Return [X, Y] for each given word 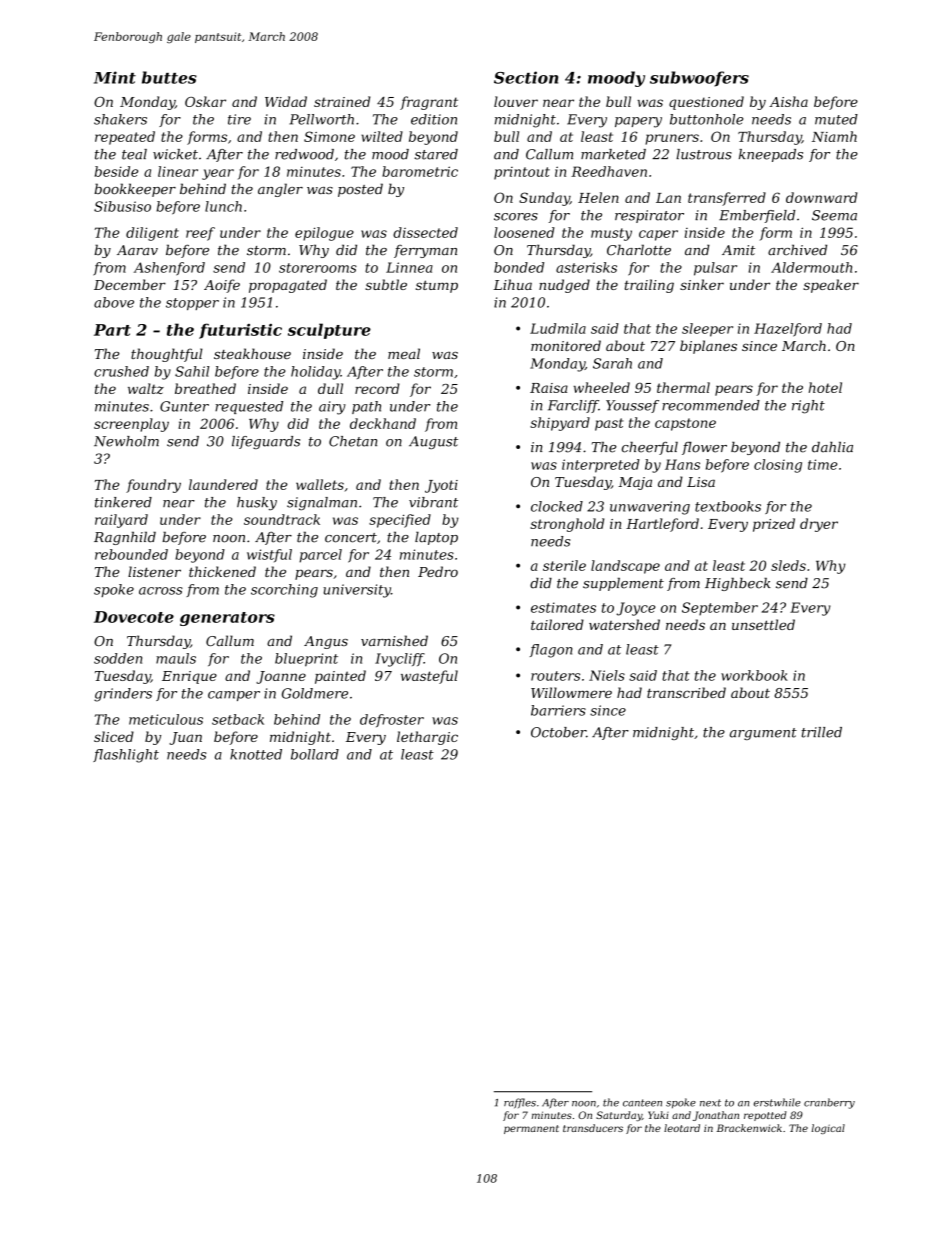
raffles [520, 1103]
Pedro [438, 571]
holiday [315, 373]
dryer [819, 525]
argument [763, 734]
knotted [256, 754]
